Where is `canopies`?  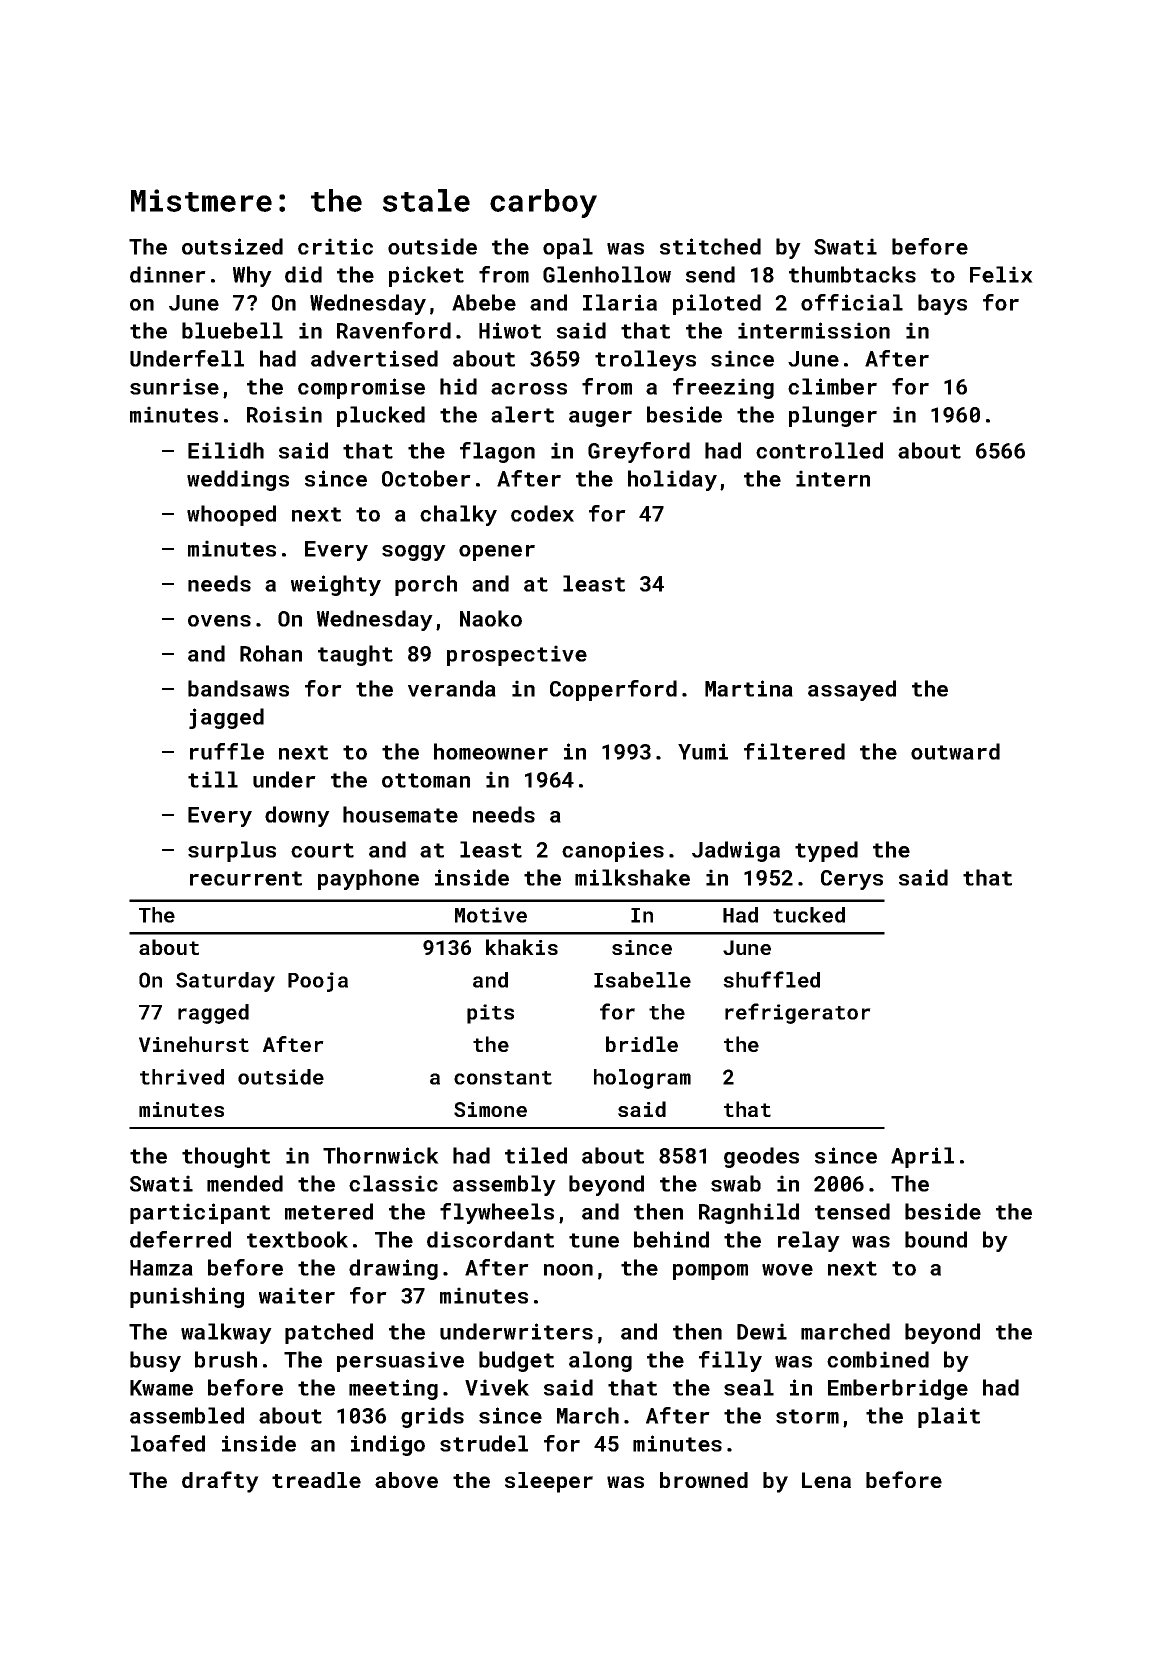
canopies is located at coordinates (613, 851).
